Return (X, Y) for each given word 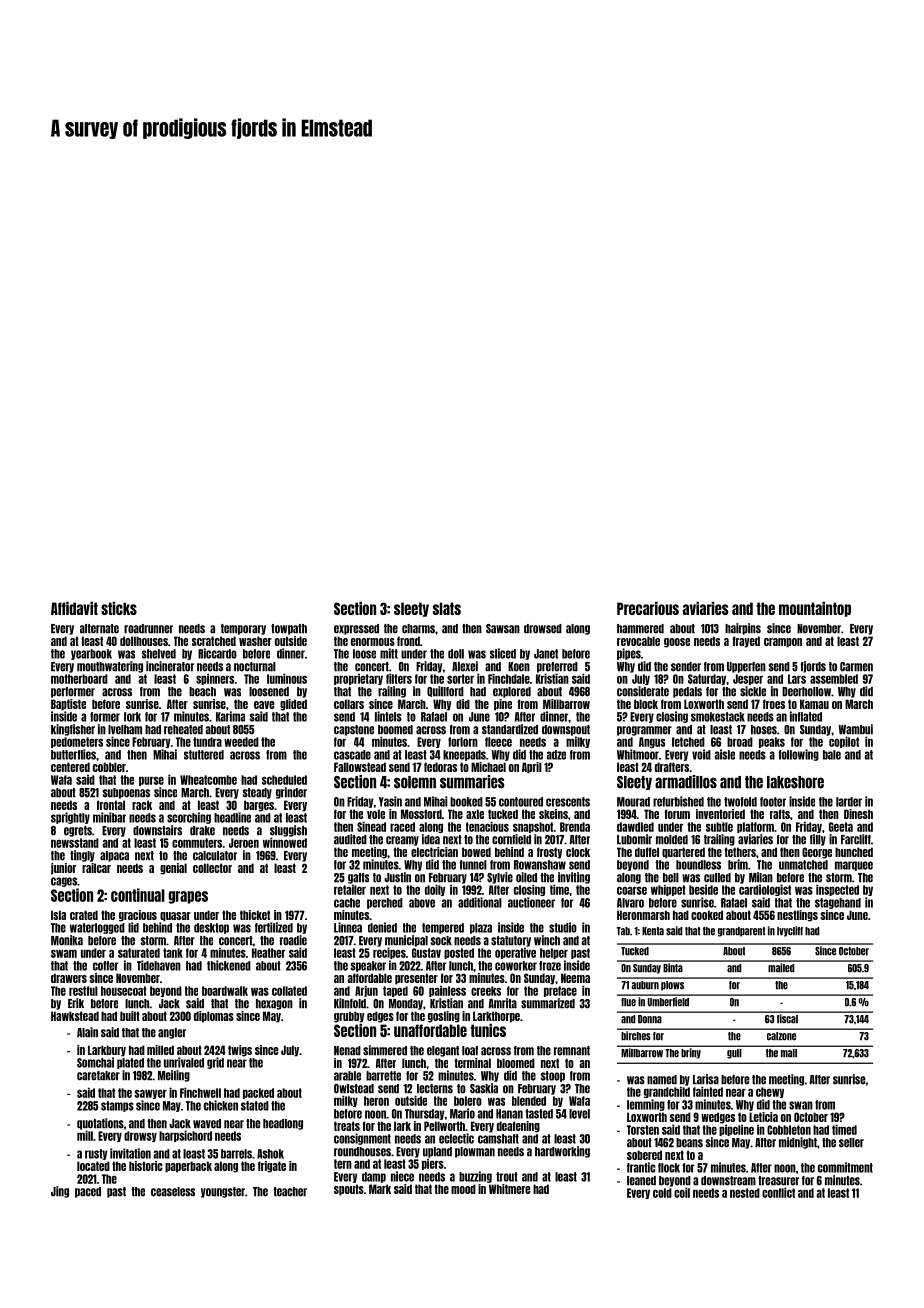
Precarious (648, 608)
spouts (349, 1190)
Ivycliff (790, 931)
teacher (290, 1192)
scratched (214, 641)
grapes (188, 897)
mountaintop (815, 609)
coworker (516, 966)
